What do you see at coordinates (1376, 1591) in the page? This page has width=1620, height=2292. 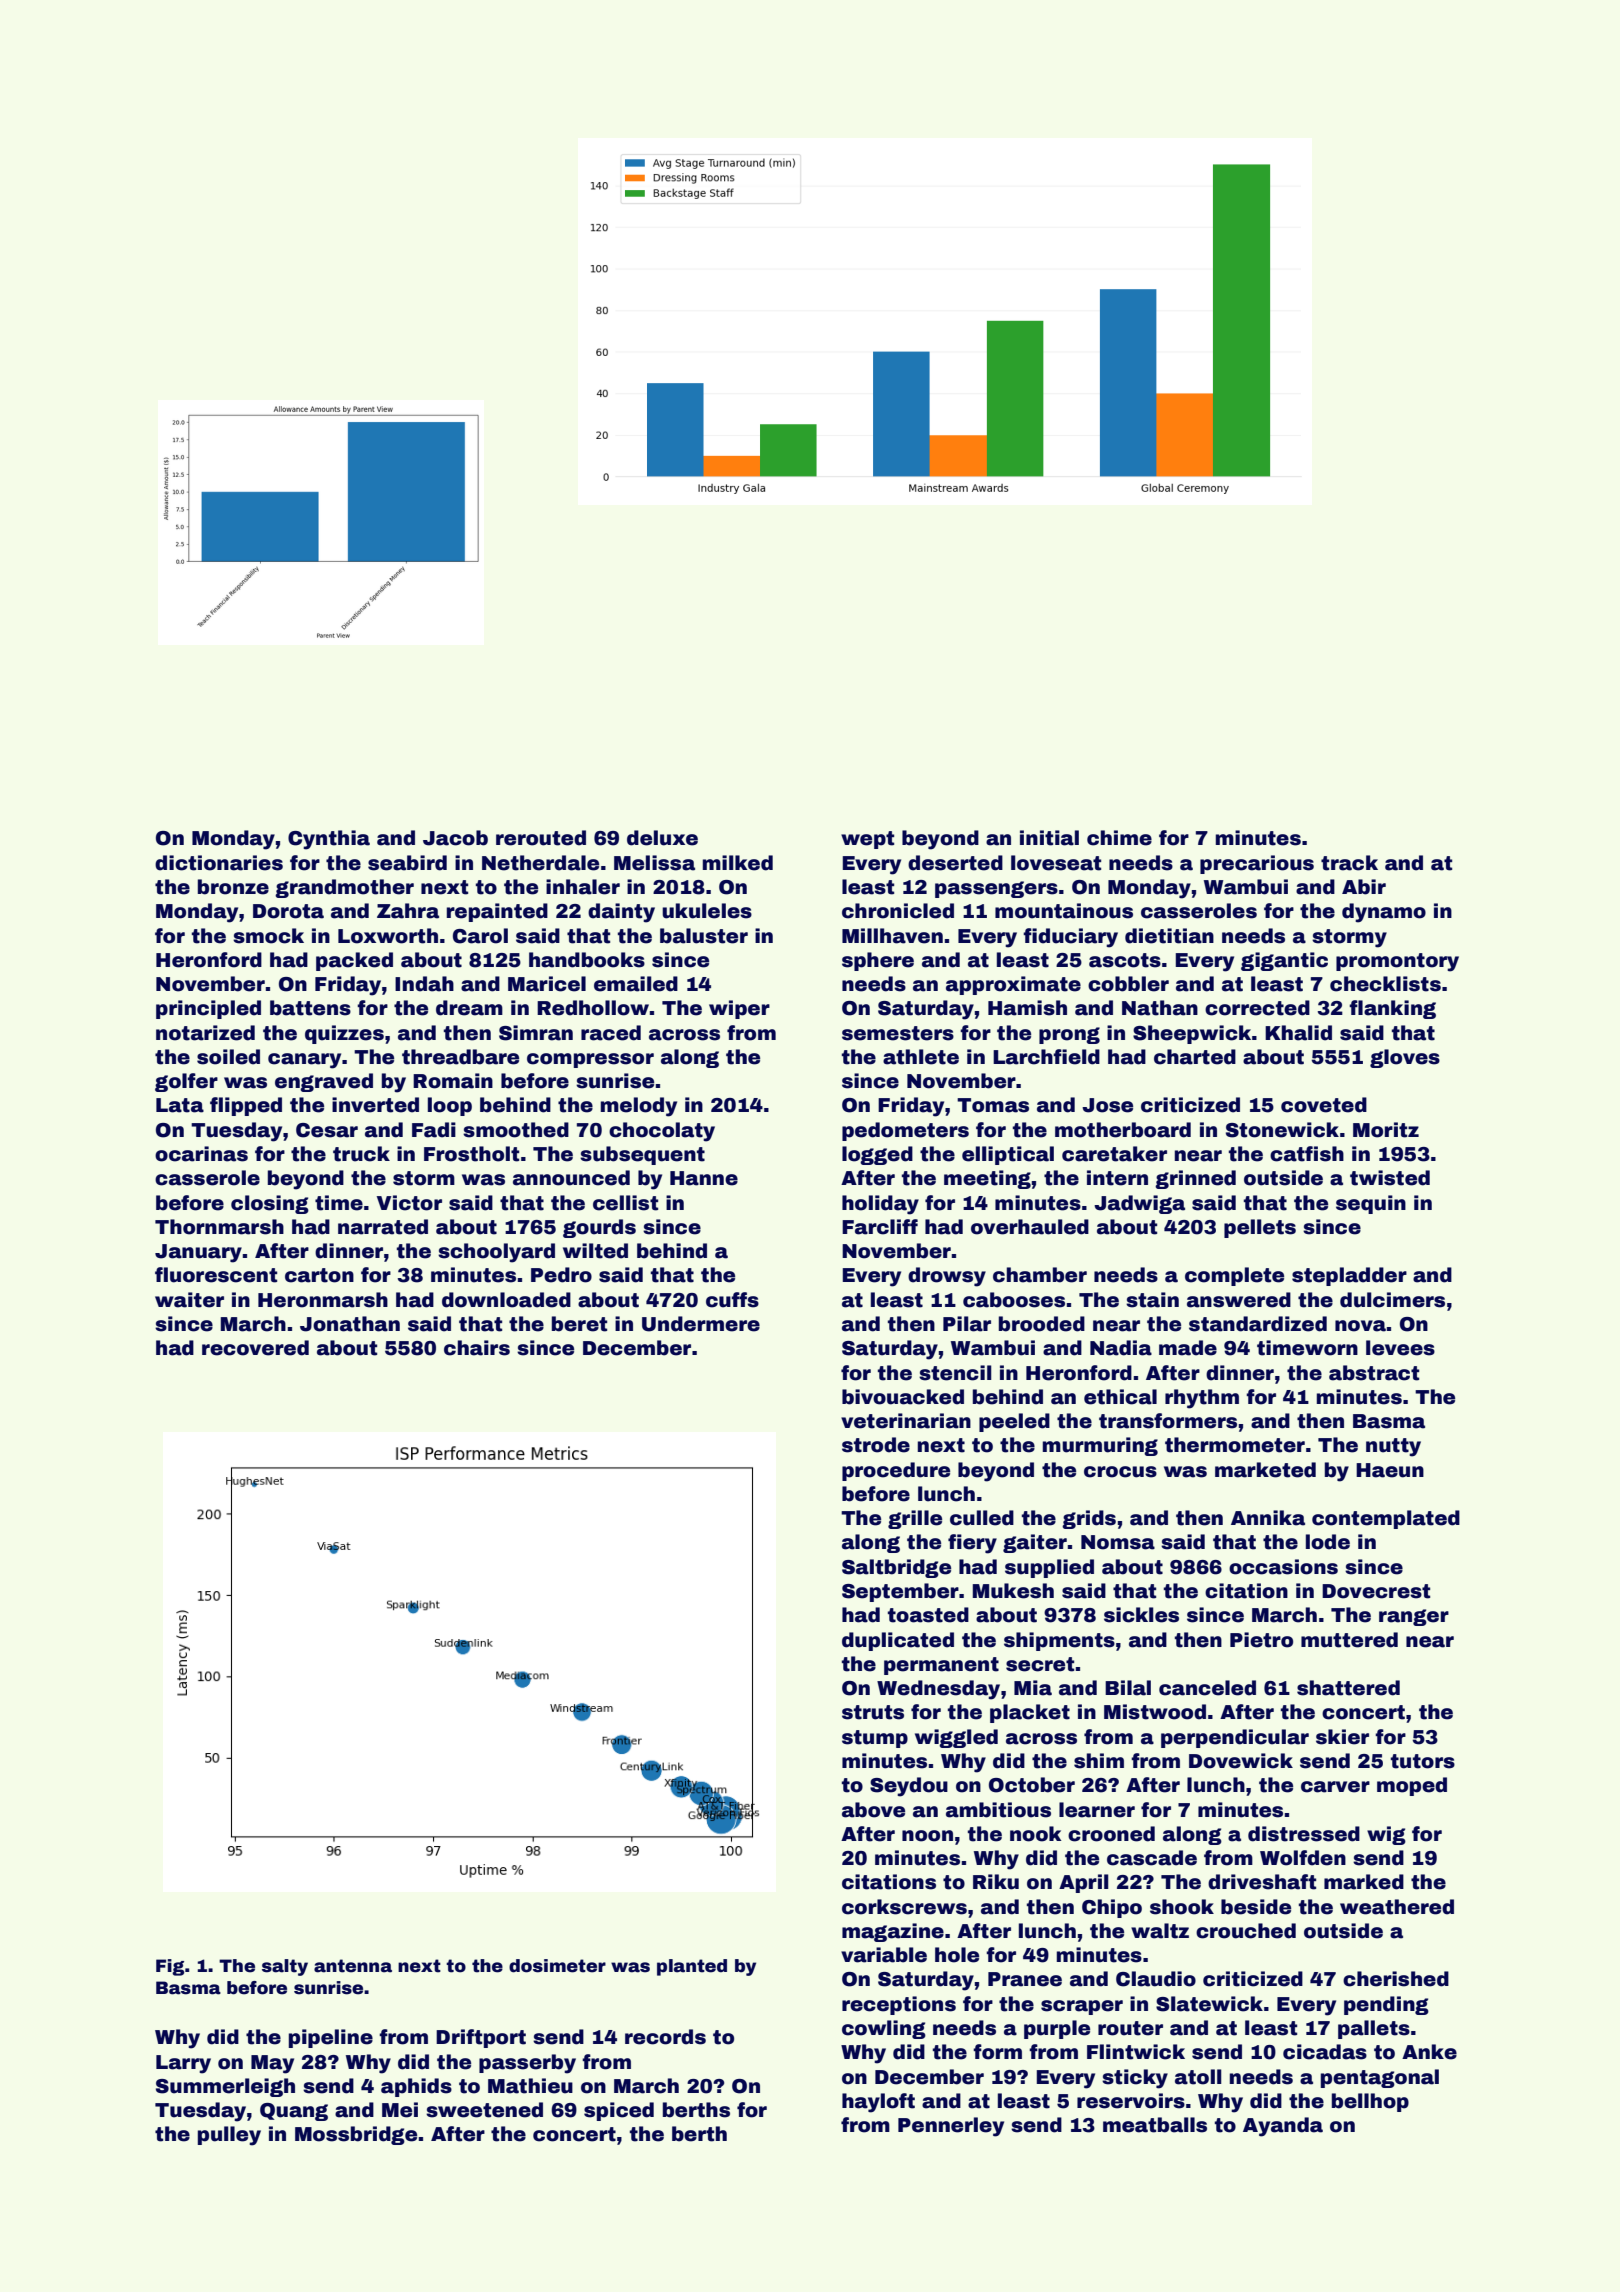 I see `Dovecrest` at bounding box center [1376, 1591].
